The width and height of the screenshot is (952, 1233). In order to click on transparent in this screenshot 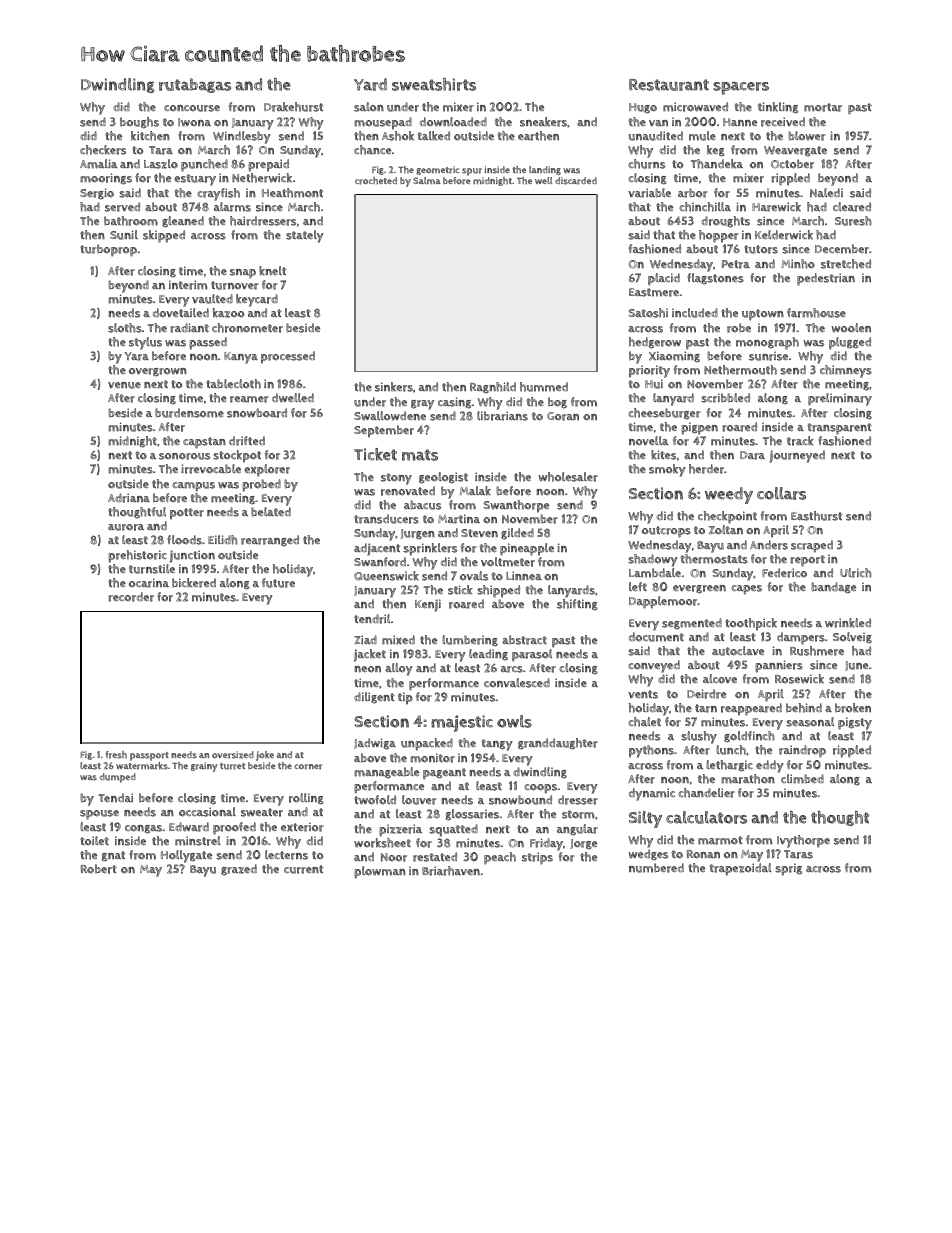, I will do `click(839, 429)`.
